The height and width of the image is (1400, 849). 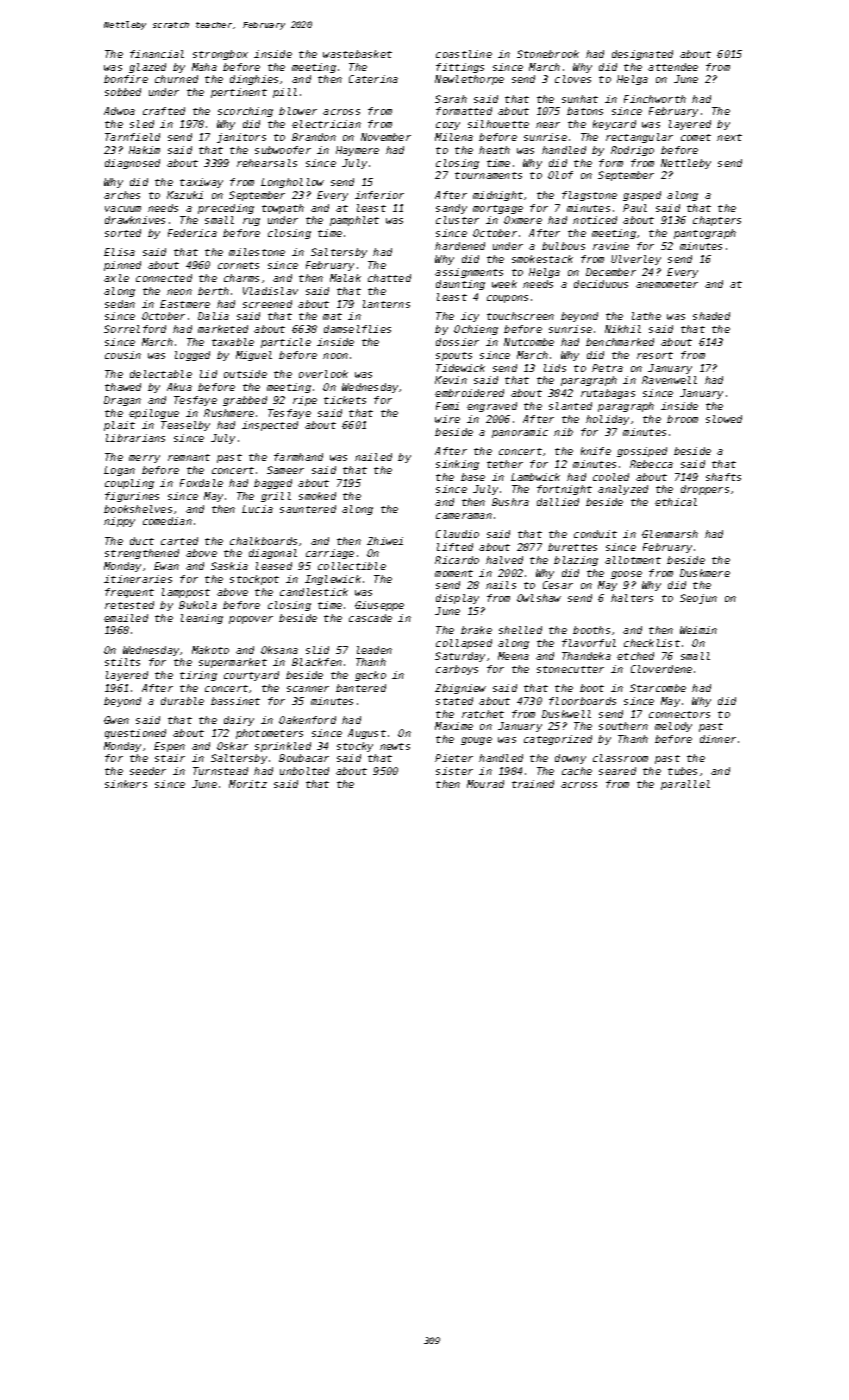 I want to click on Sarah, so click(x=451, y=99).
